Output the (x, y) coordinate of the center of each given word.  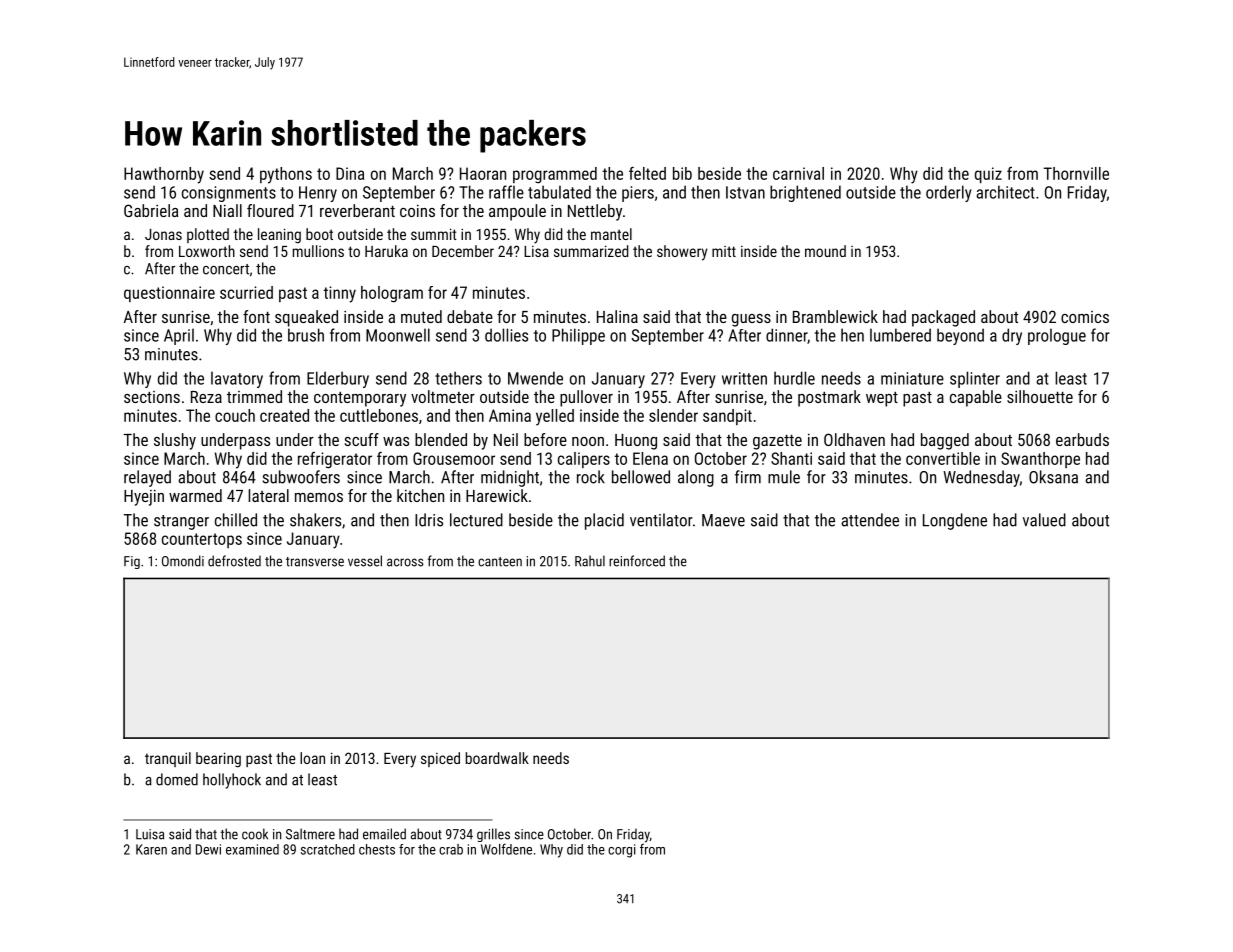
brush (306, 335)
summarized (591, 251)
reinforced (637, 561)
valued (1044, 520)
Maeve (723, 520)
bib (682, 173)
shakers (315, 520)
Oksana (1053, 477)
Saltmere (310, 834)
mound (825, 251)
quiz (988, 175)
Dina (350, 173)
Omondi (183, 561)
